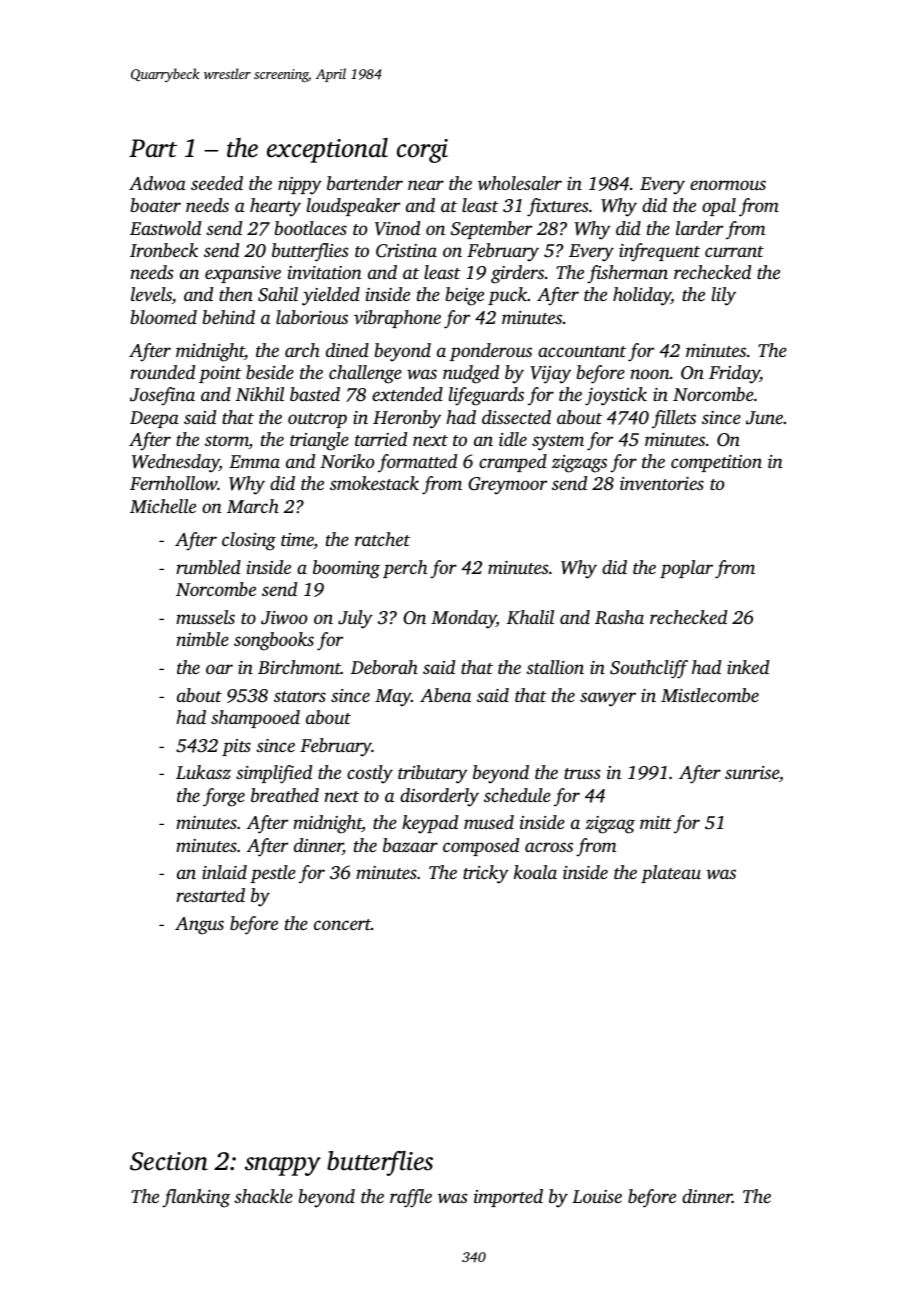  I want to click on Section, so click(169, 1161).
